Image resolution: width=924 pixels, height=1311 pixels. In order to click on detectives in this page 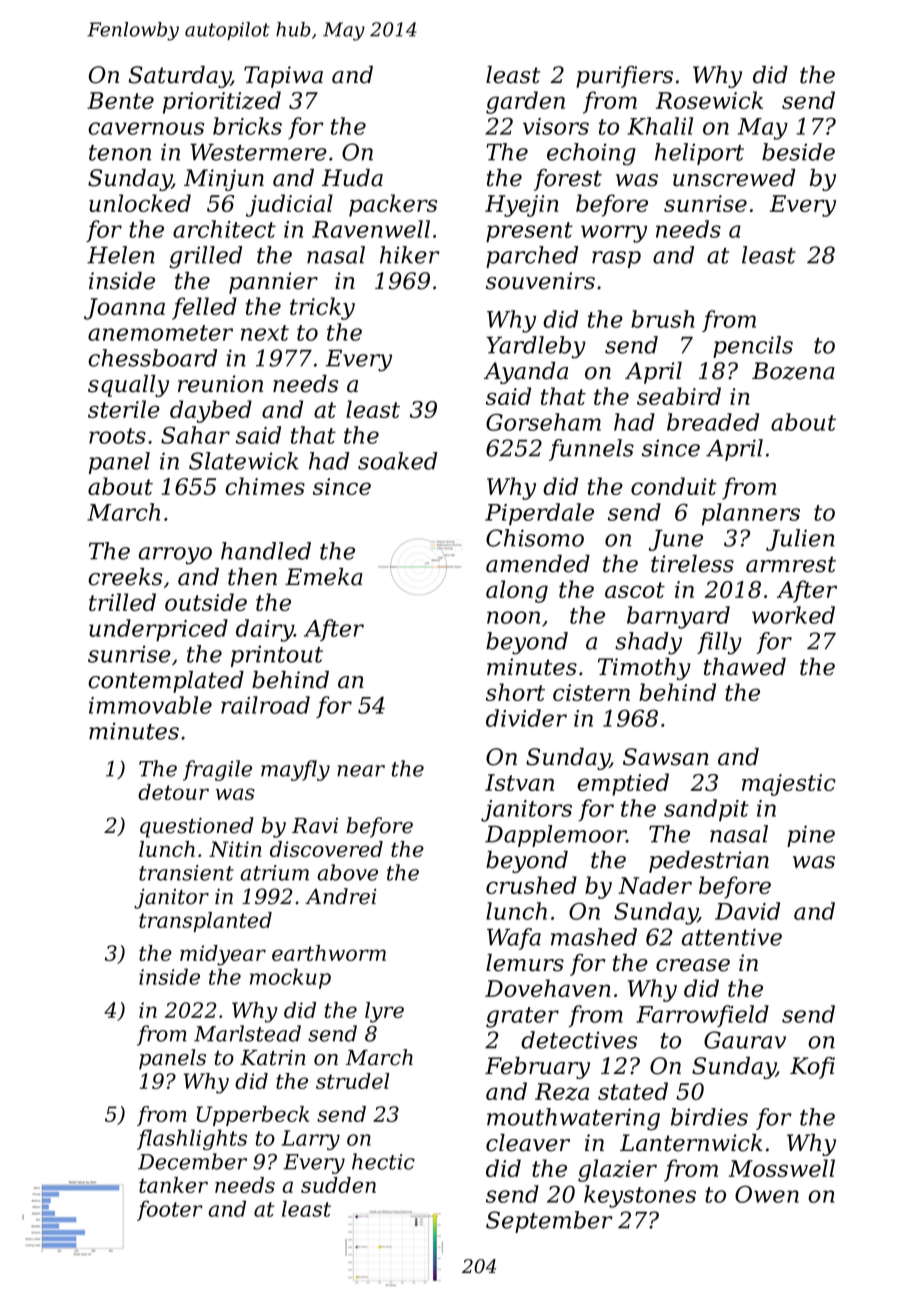, I will do `click(579, 1040)`.
